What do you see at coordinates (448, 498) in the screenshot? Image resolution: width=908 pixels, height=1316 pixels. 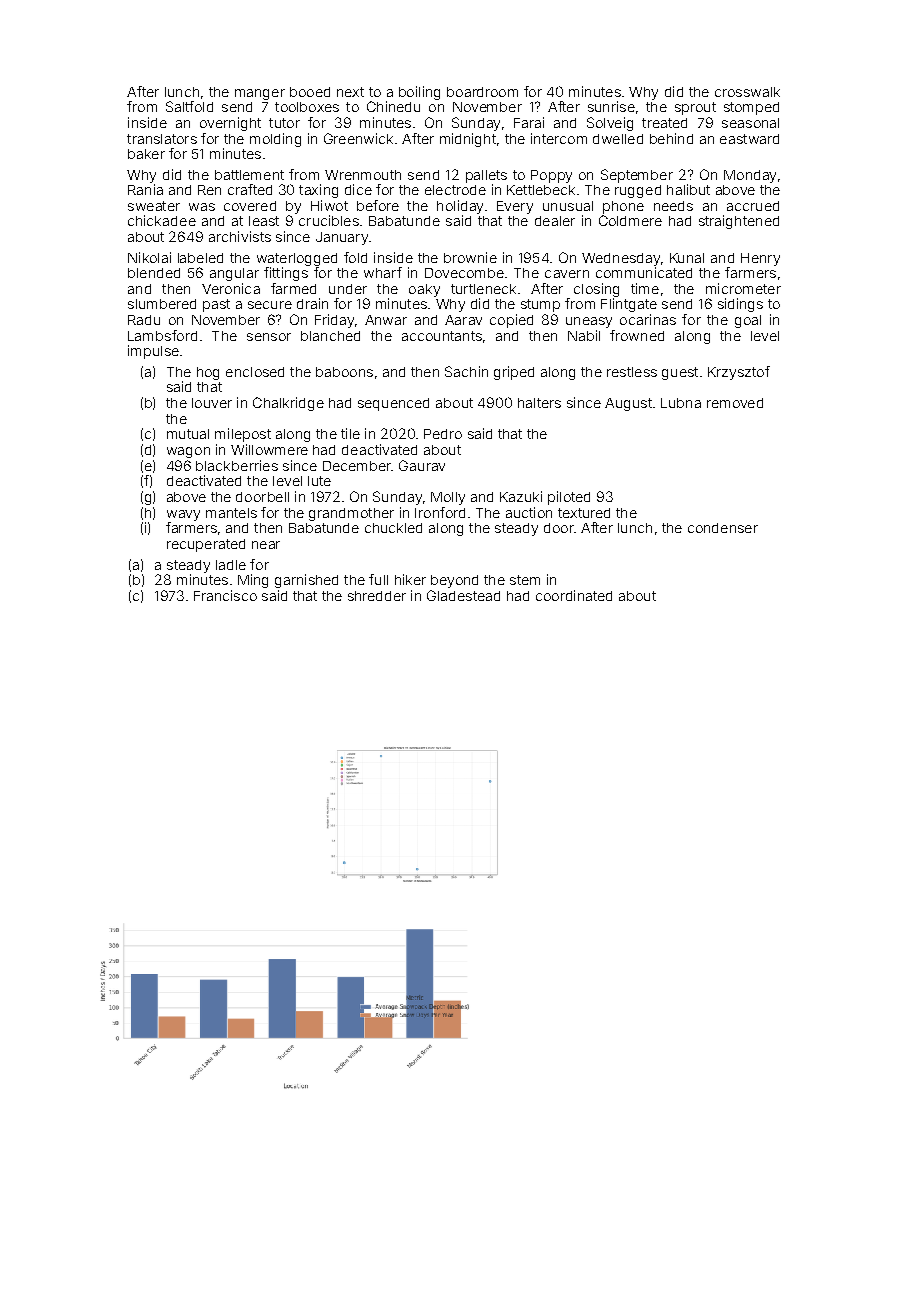 I see `Molly` at bounding box center [448, 498].
